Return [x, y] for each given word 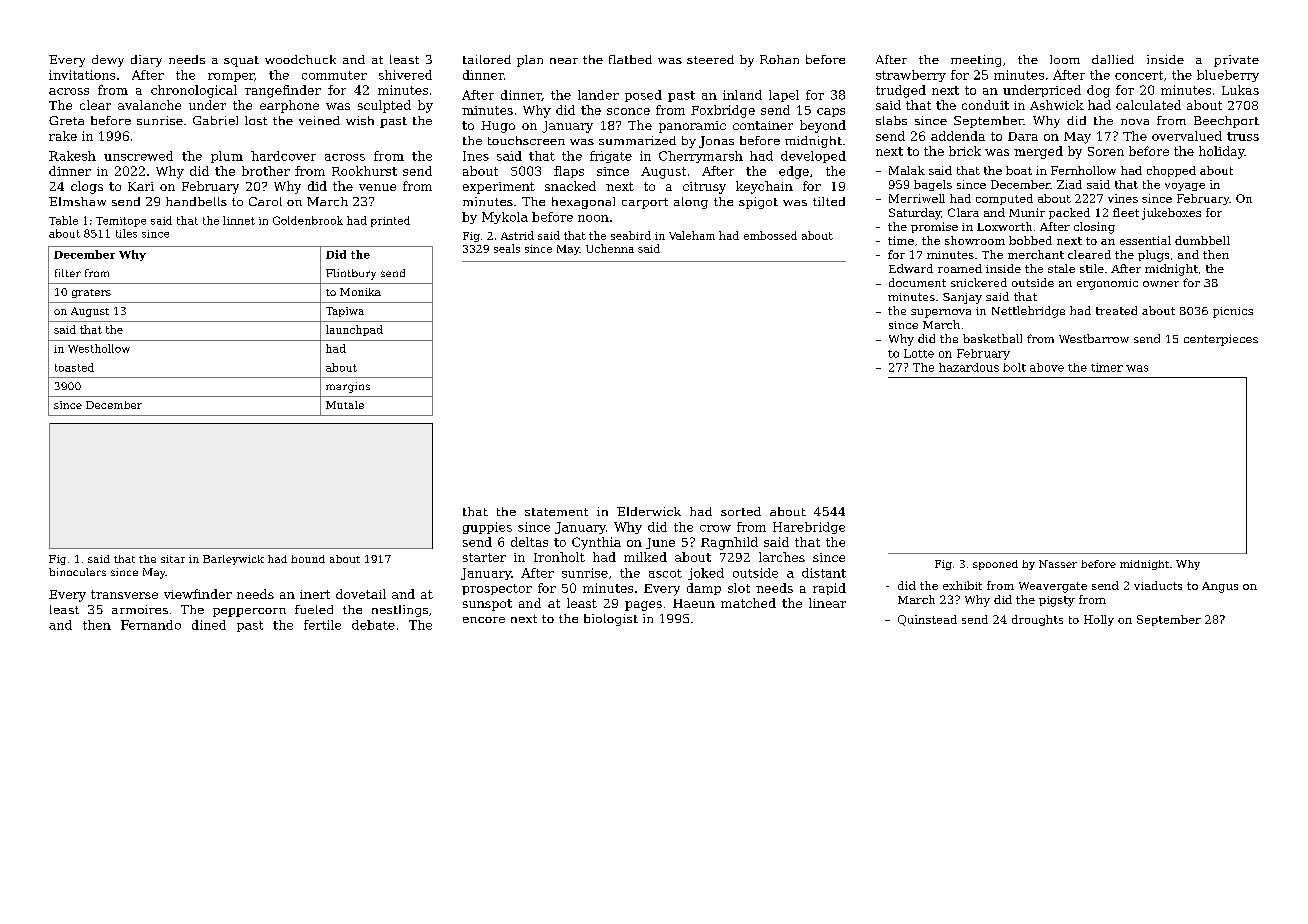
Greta [66, 120]
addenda [958, 136]
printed [390, 221]
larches [782, 557]
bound [308, 559]
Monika [360, 292]
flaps [569, 172]
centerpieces [1221, 340]
